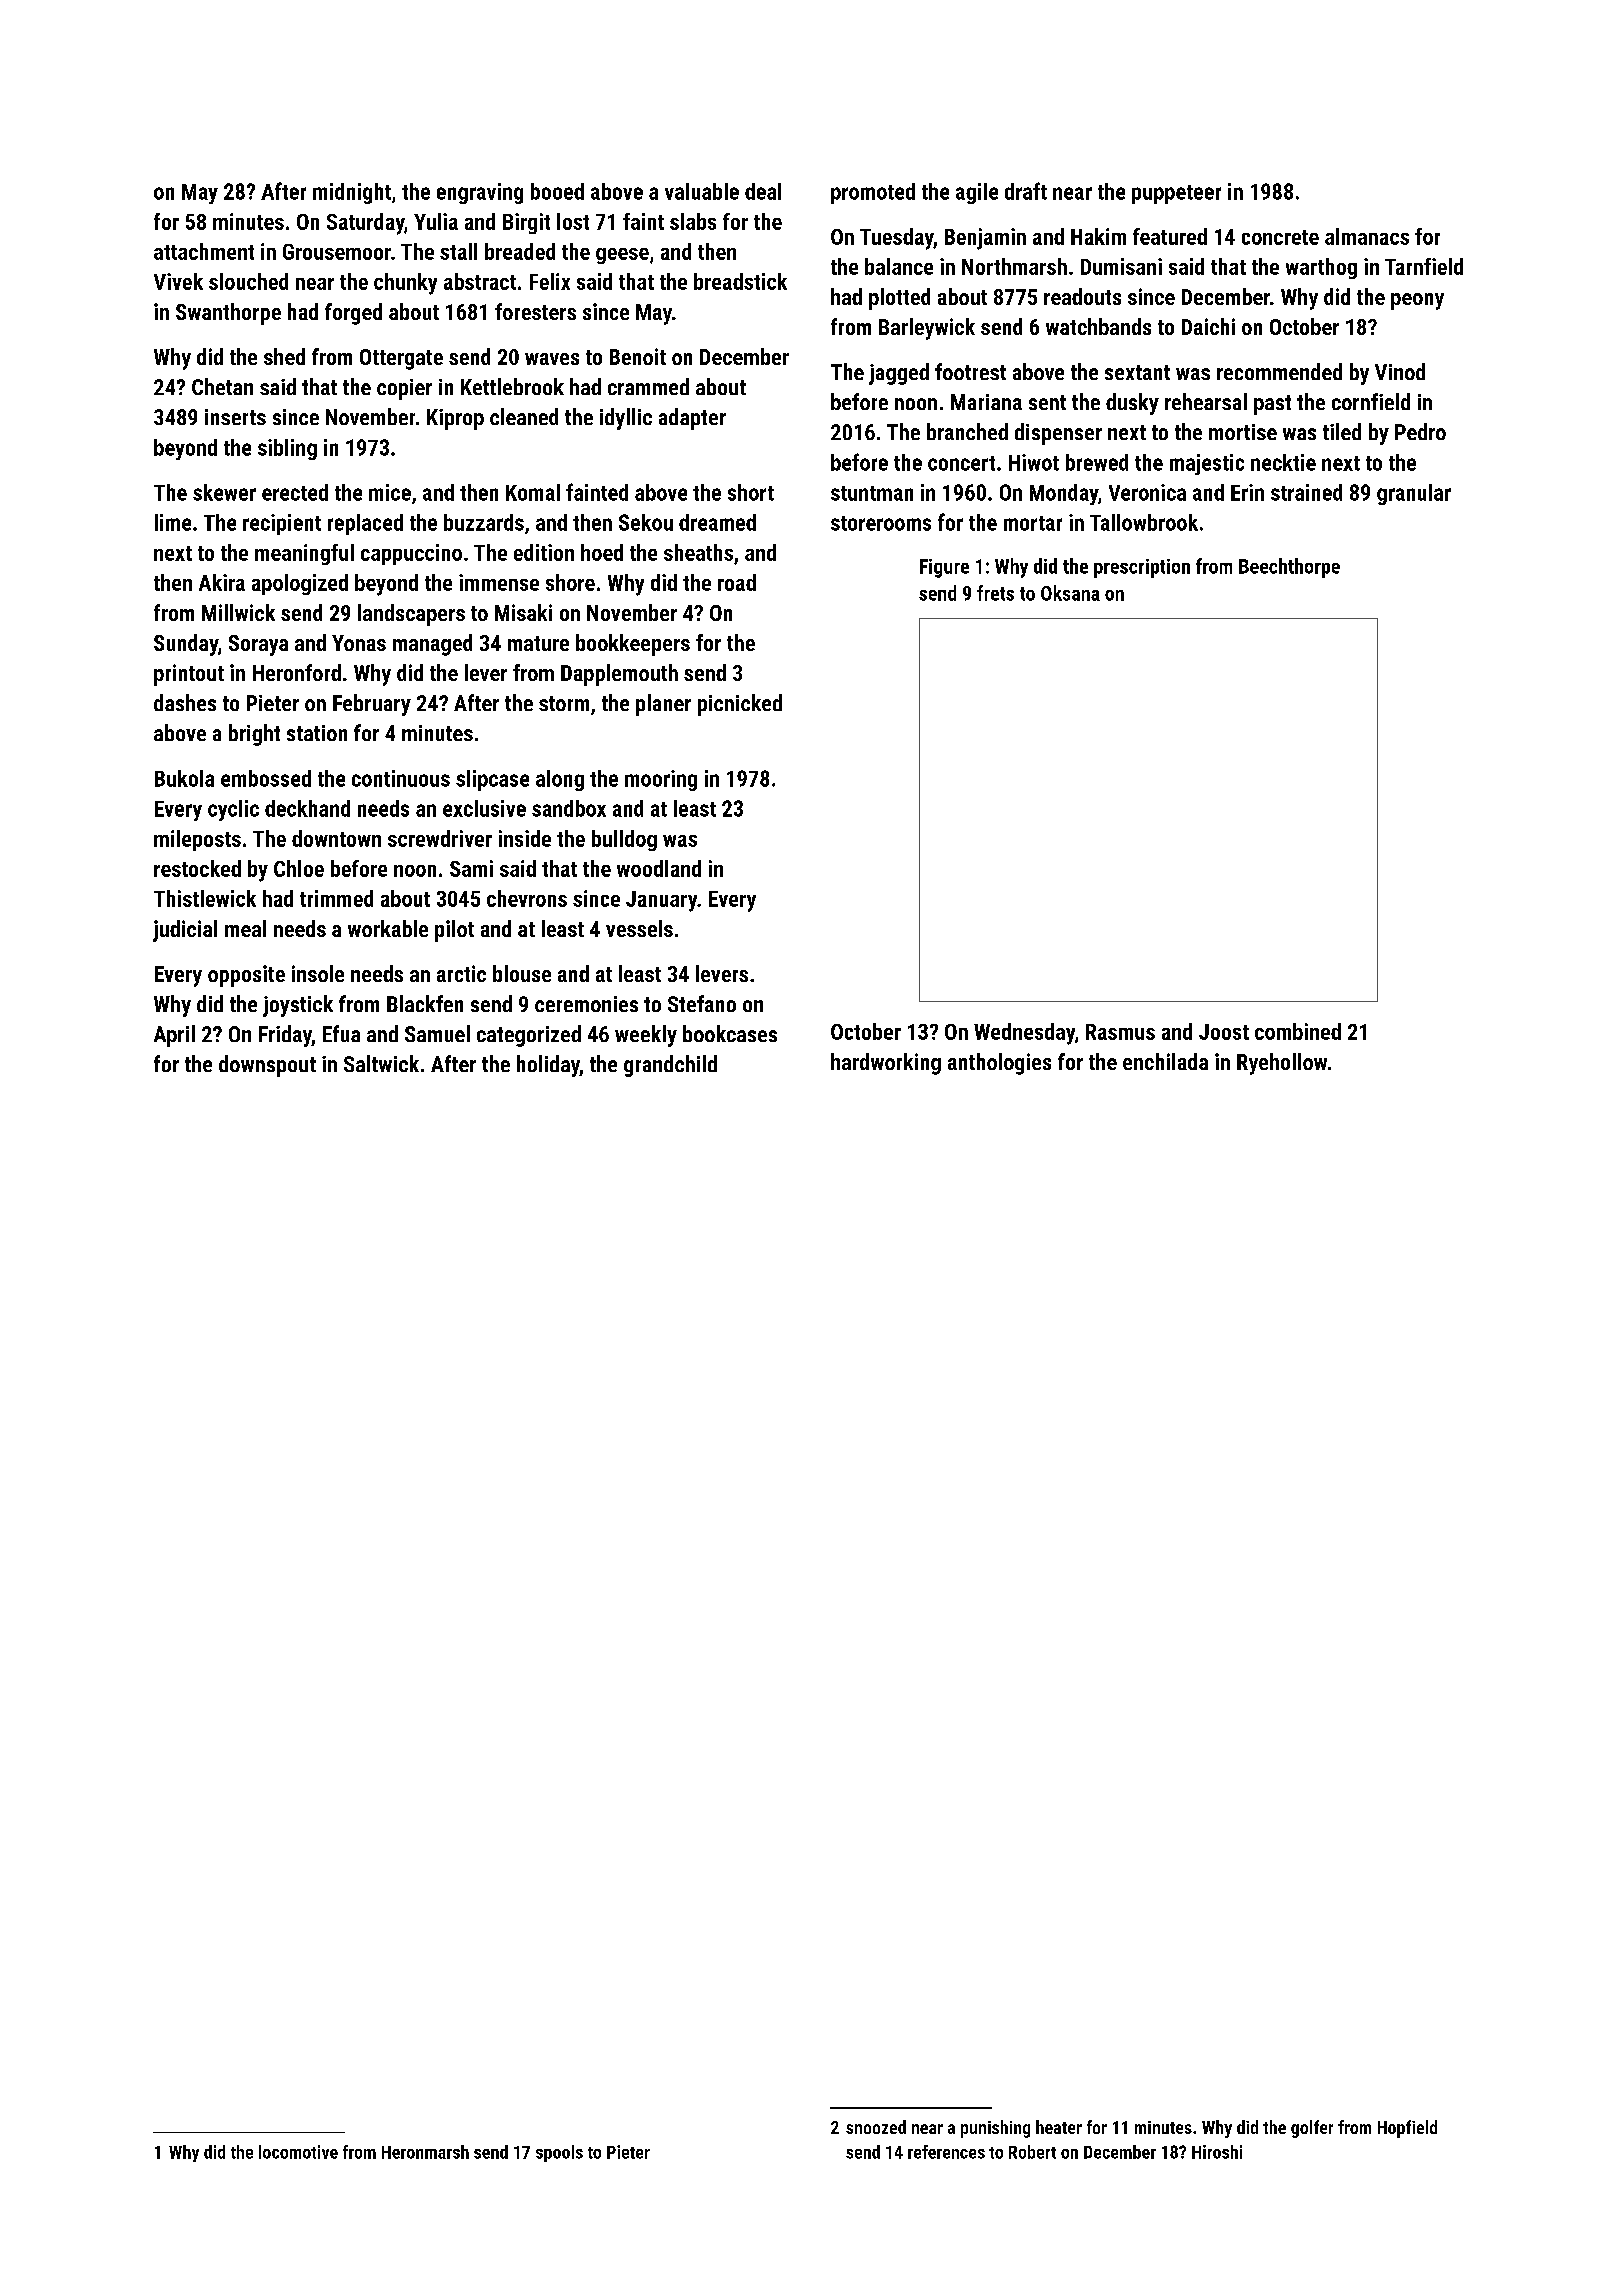 The height and width of the page is (2292, 1620). I want to click on Kiprop, so click(455, 419).
